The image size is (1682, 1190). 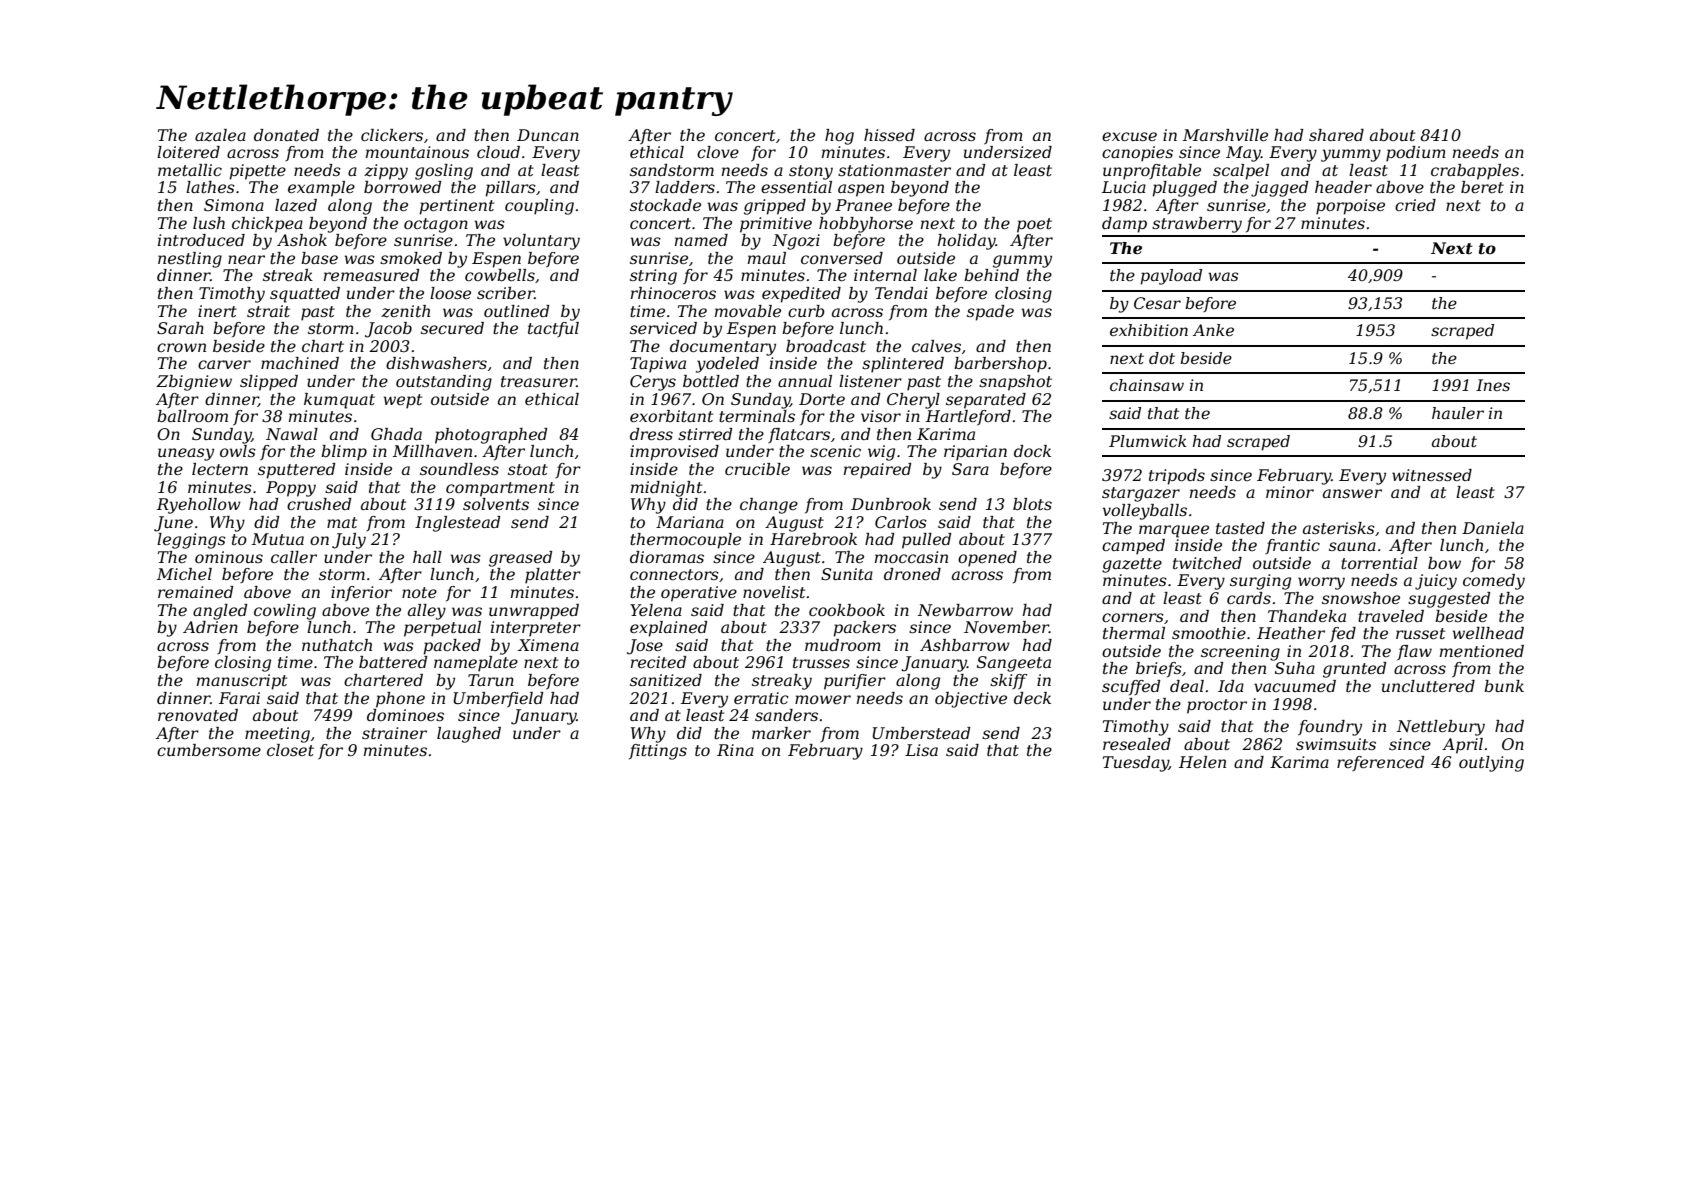 What do you see at coordinates (198, 715) in the screenshot?
I see `renovated` at bounding box center [198, 715].
